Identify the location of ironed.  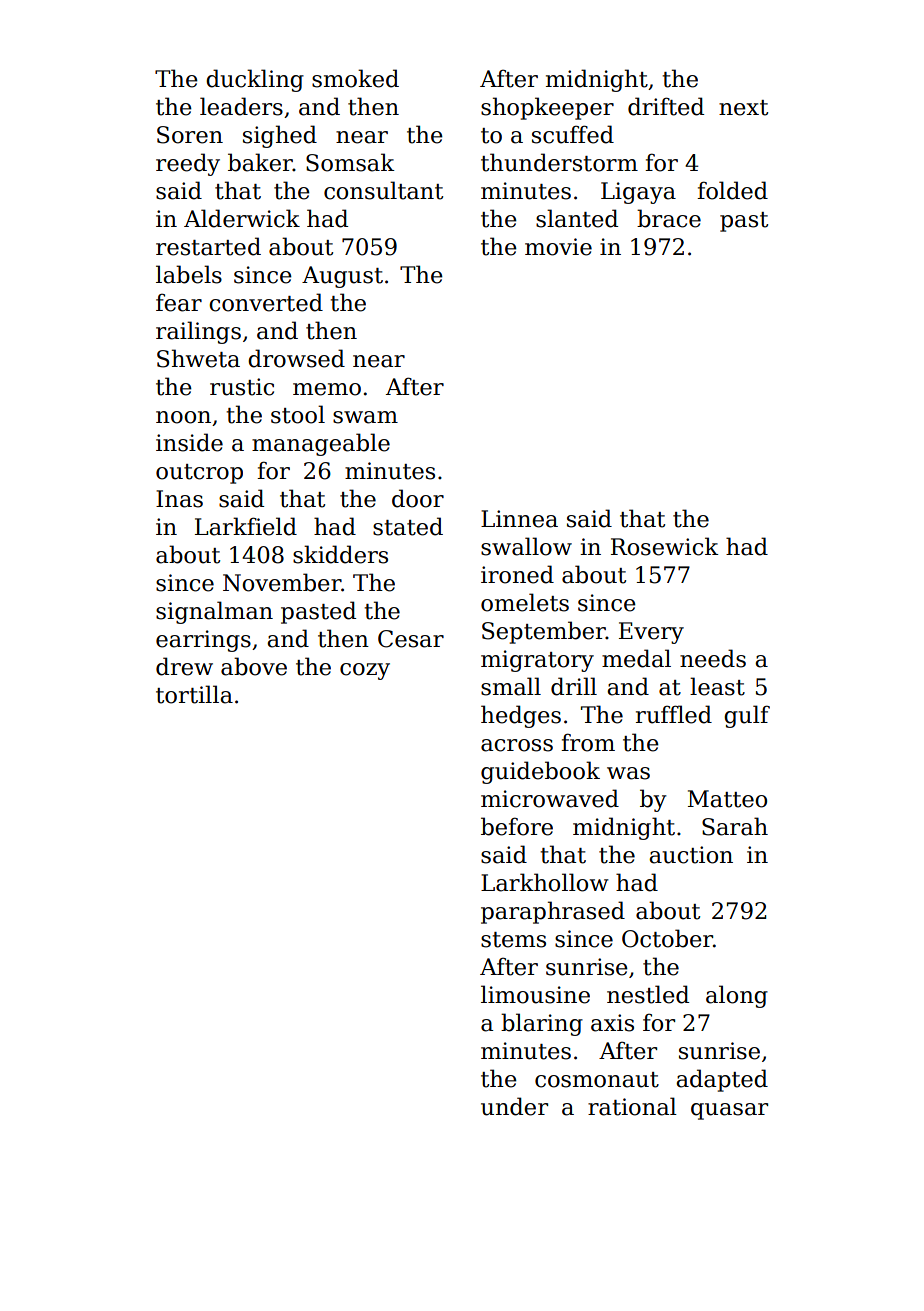
(517, 574).
